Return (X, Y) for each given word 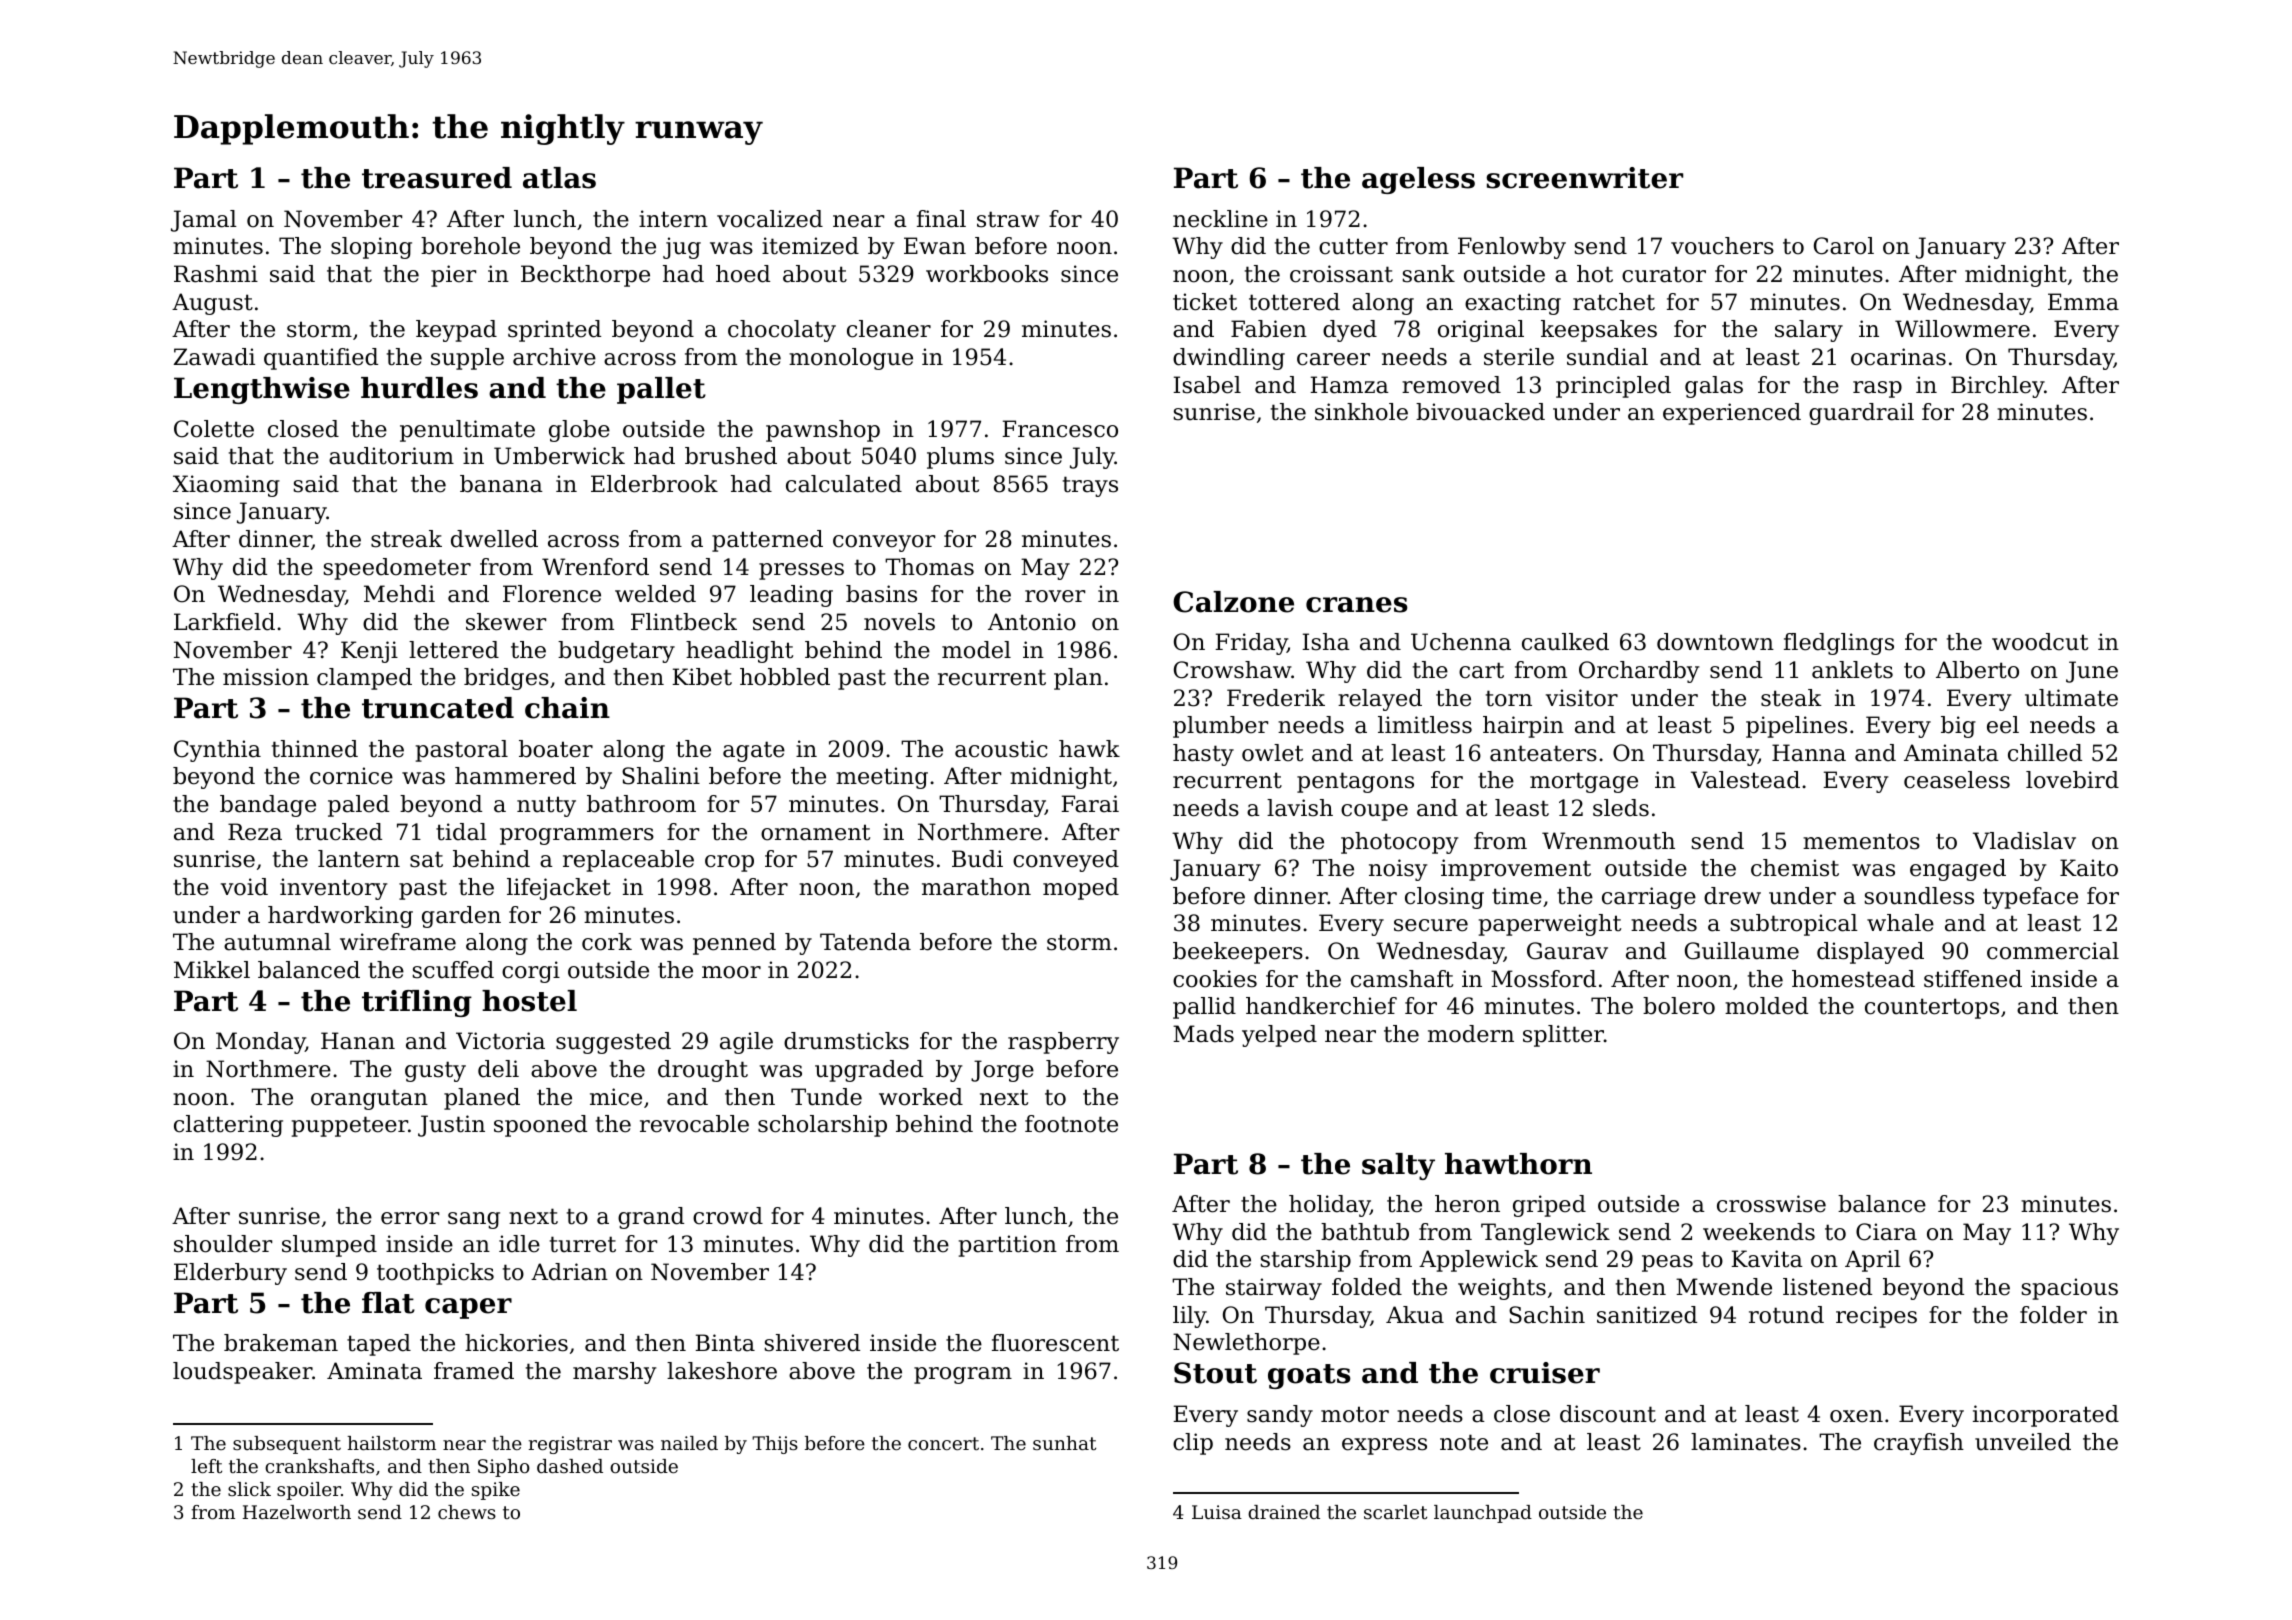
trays (1090, 486)
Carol (1844, 246)
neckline (1220, 219)
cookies (1215, 979)
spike (496, 1491)
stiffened (1973, 979)
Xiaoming (226, 486)
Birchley (1997, 387)
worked (921, 1097)
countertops (1932, 1008)
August (212, 304)
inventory (333, 889)
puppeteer (350, 1126)
